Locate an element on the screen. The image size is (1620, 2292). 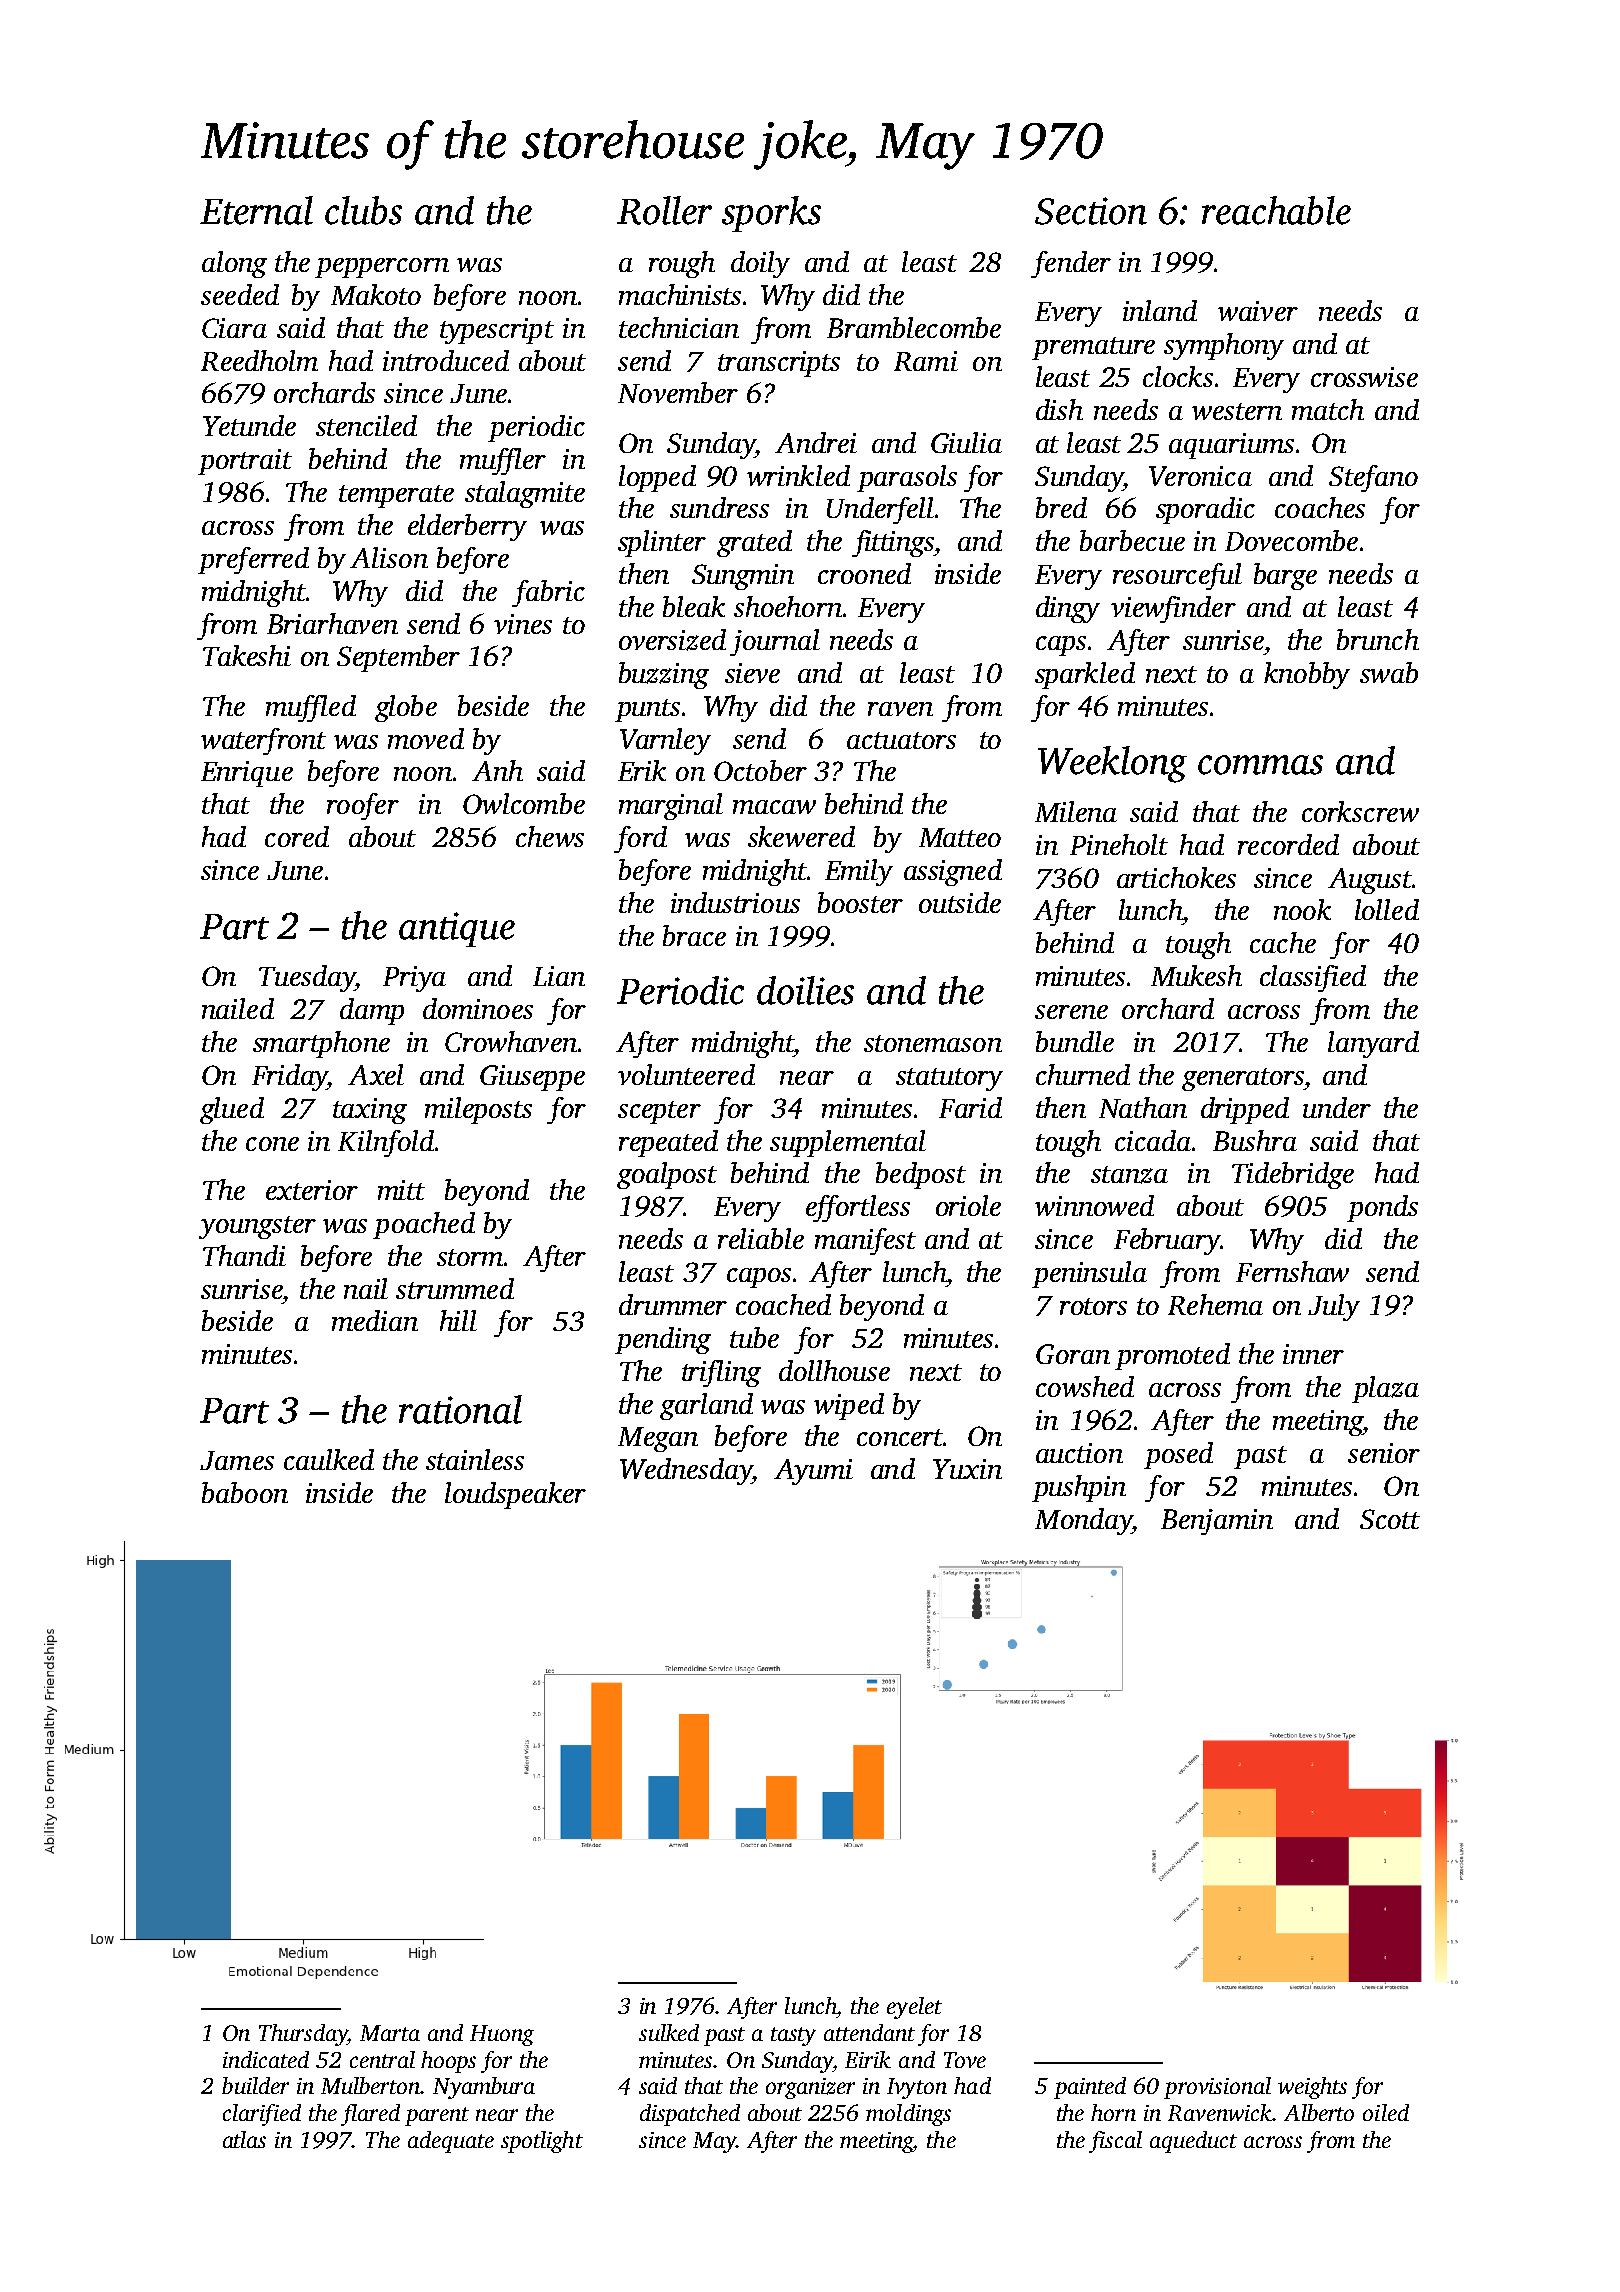
sporks is located at coordinates (771, 214).
